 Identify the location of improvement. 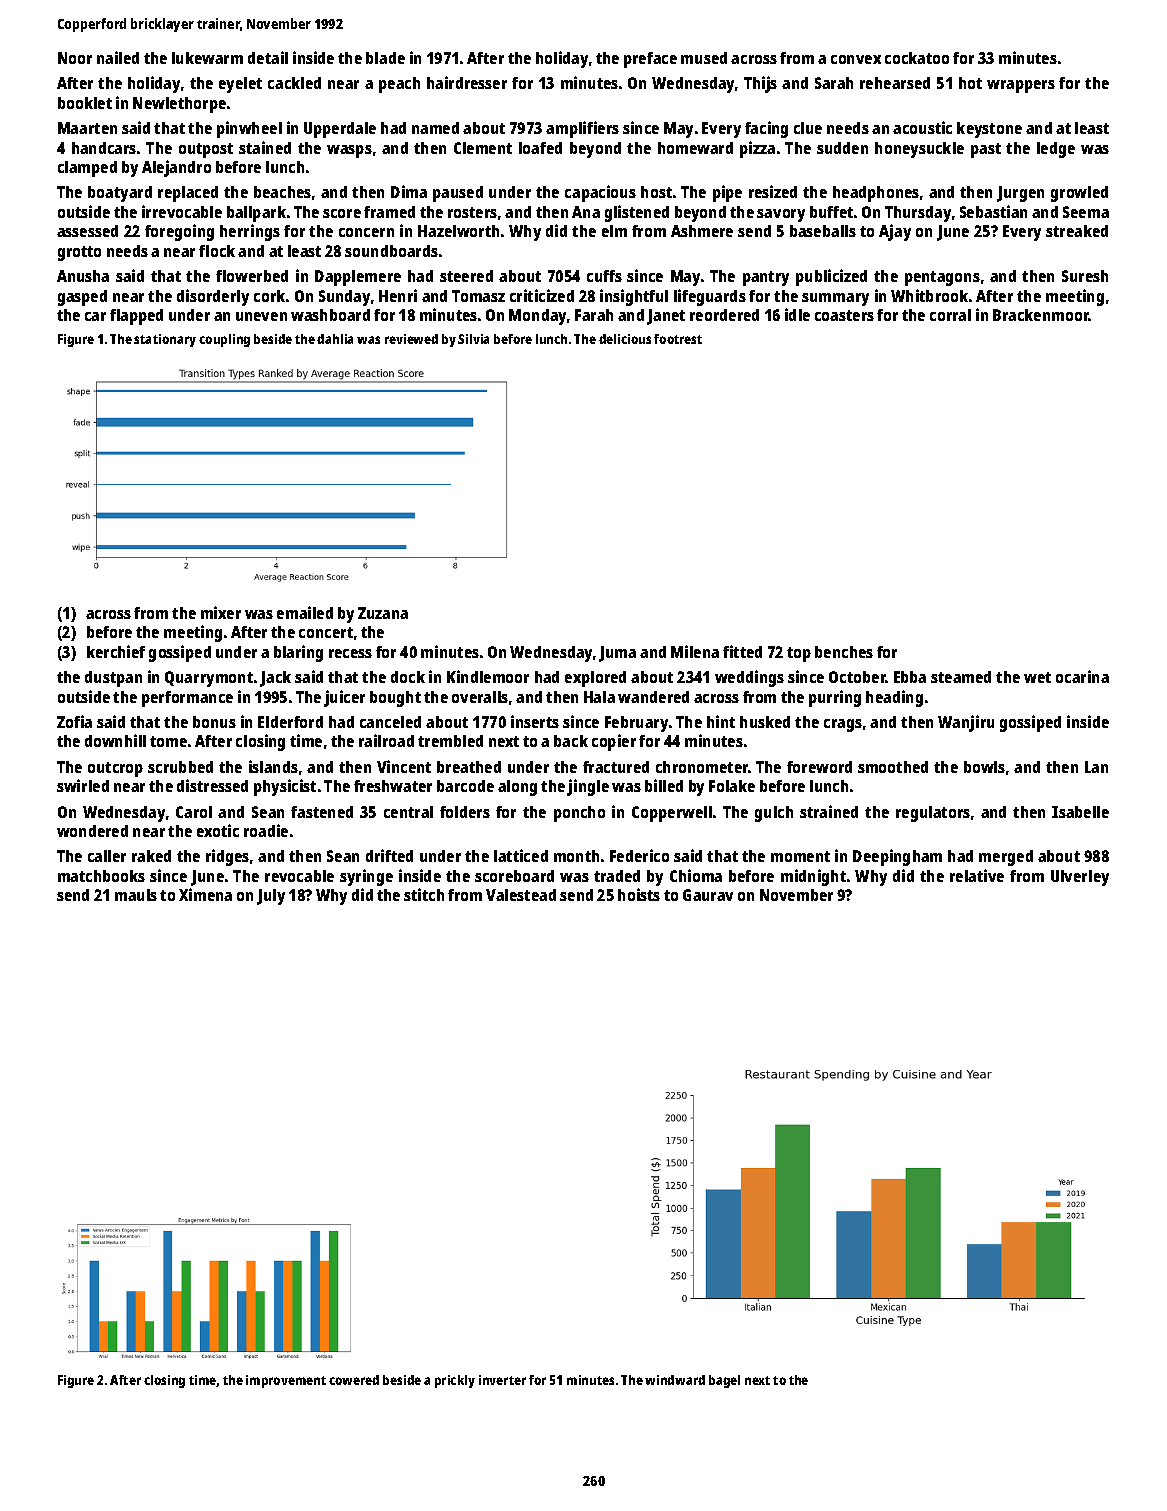
(286, 1381).
